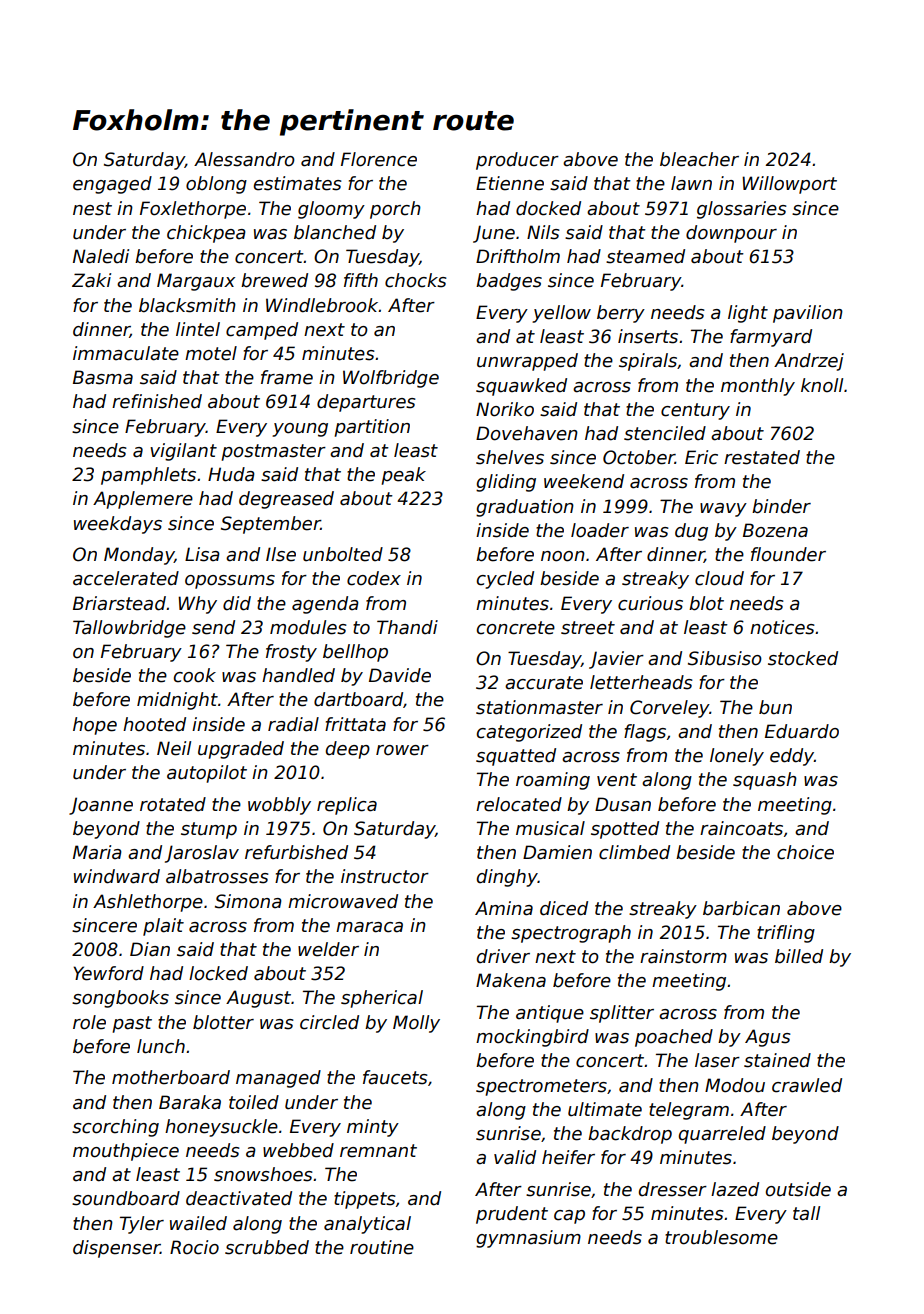  What do you see at coordinates (365, 1200) in the page?
I see `tippets` at bounding box center [365, 1200].
